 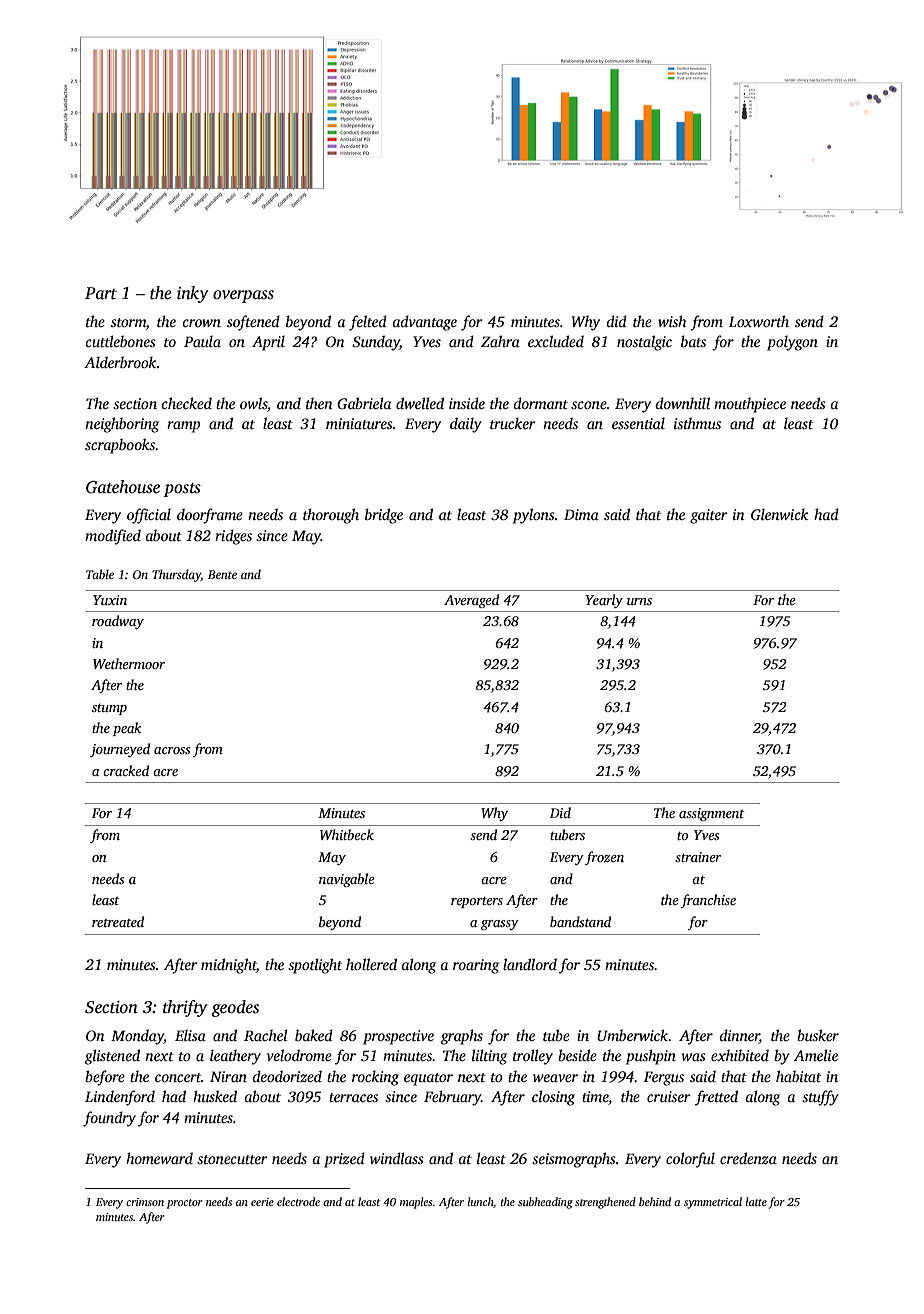 What do you see at coordinates (243, 296) in the screenshot?
I see `overpass` at bounding box center [243, 296].
